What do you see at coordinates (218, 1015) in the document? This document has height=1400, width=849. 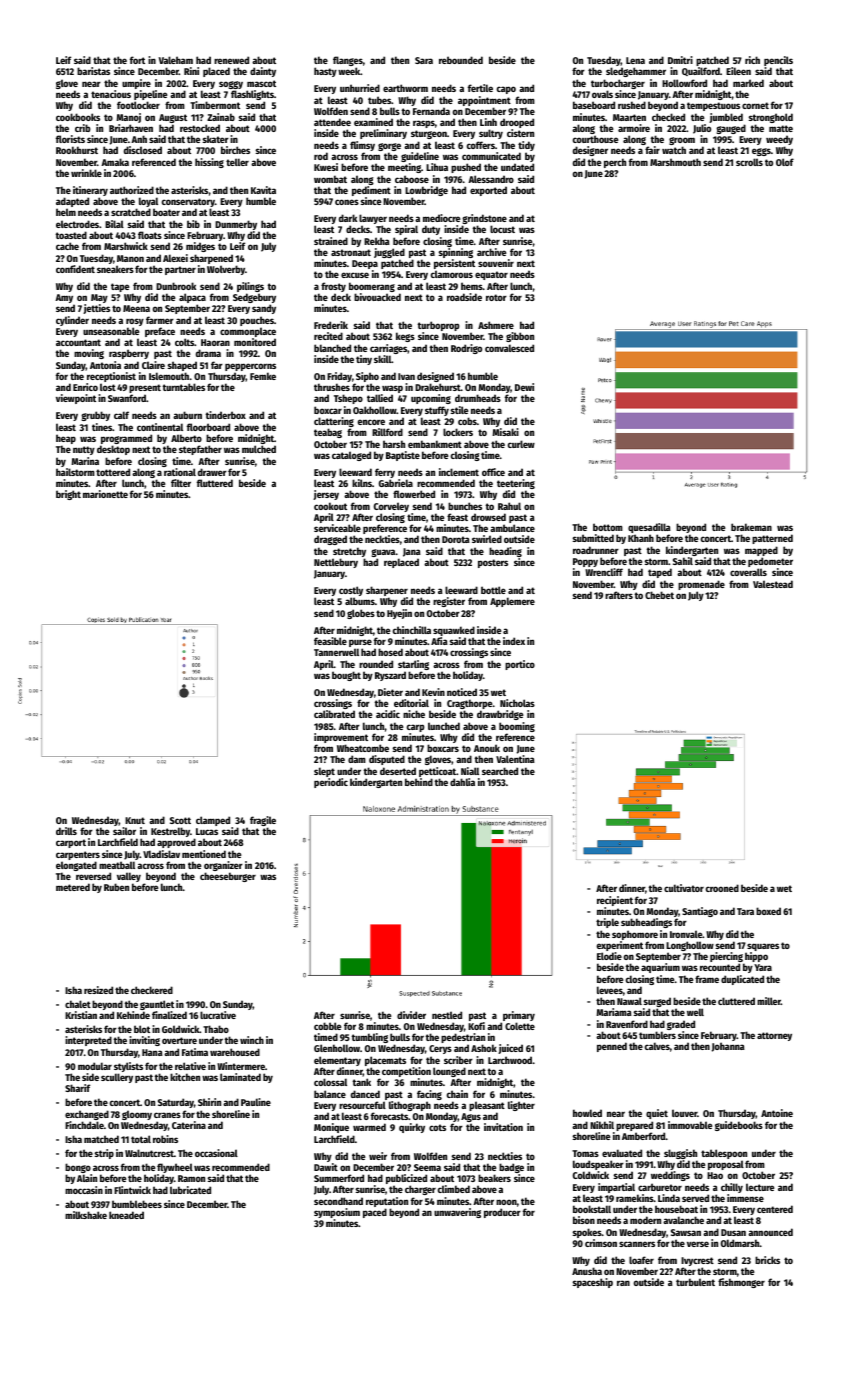 I see `lucrative` at bounding box center [218, 1015].
